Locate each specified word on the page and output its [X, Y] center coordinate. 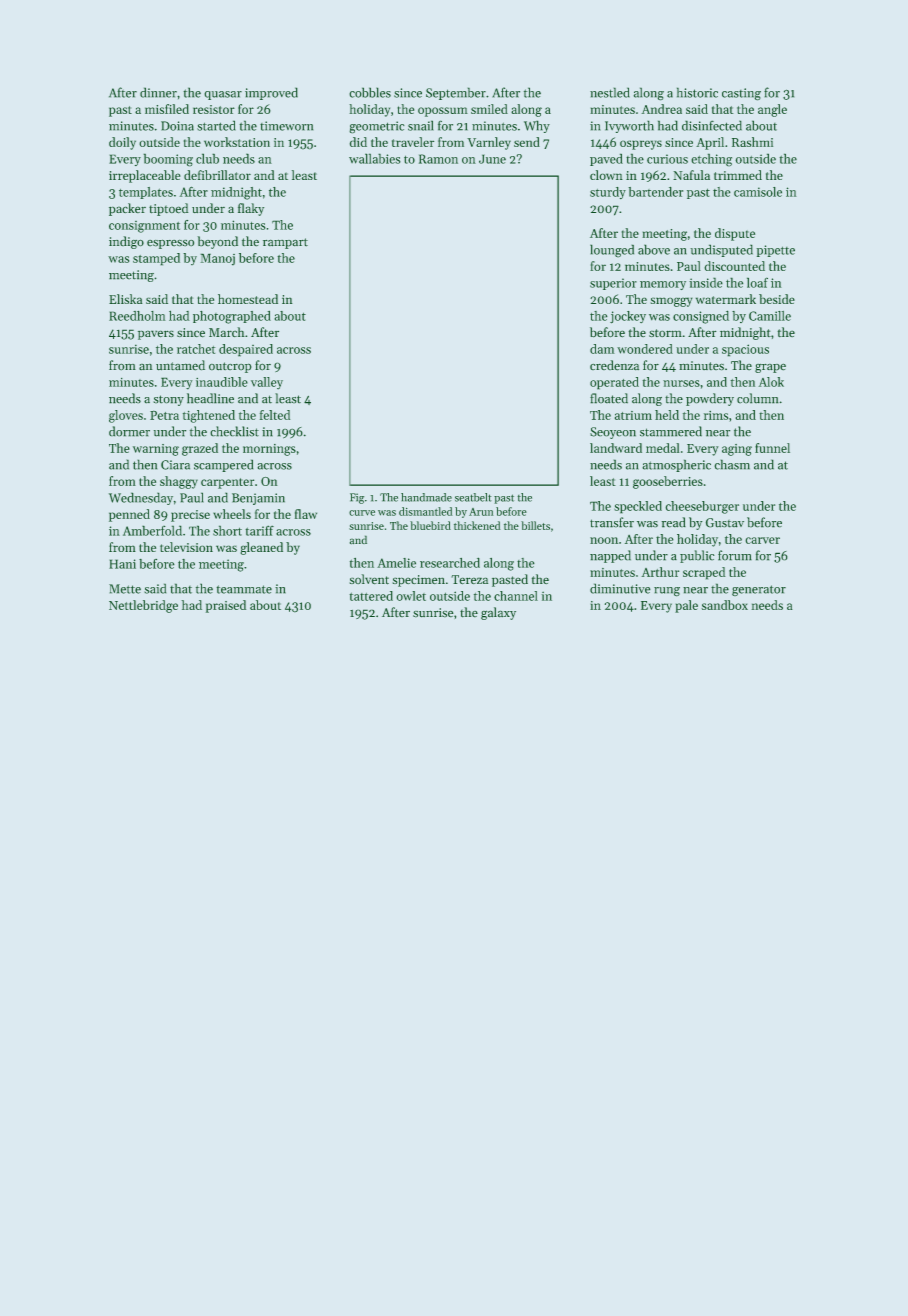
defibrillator [217, 175]
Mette [125, 589]
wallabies [374, 159]
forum [735, 555]
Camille [770, 316]
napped [610, 556]
